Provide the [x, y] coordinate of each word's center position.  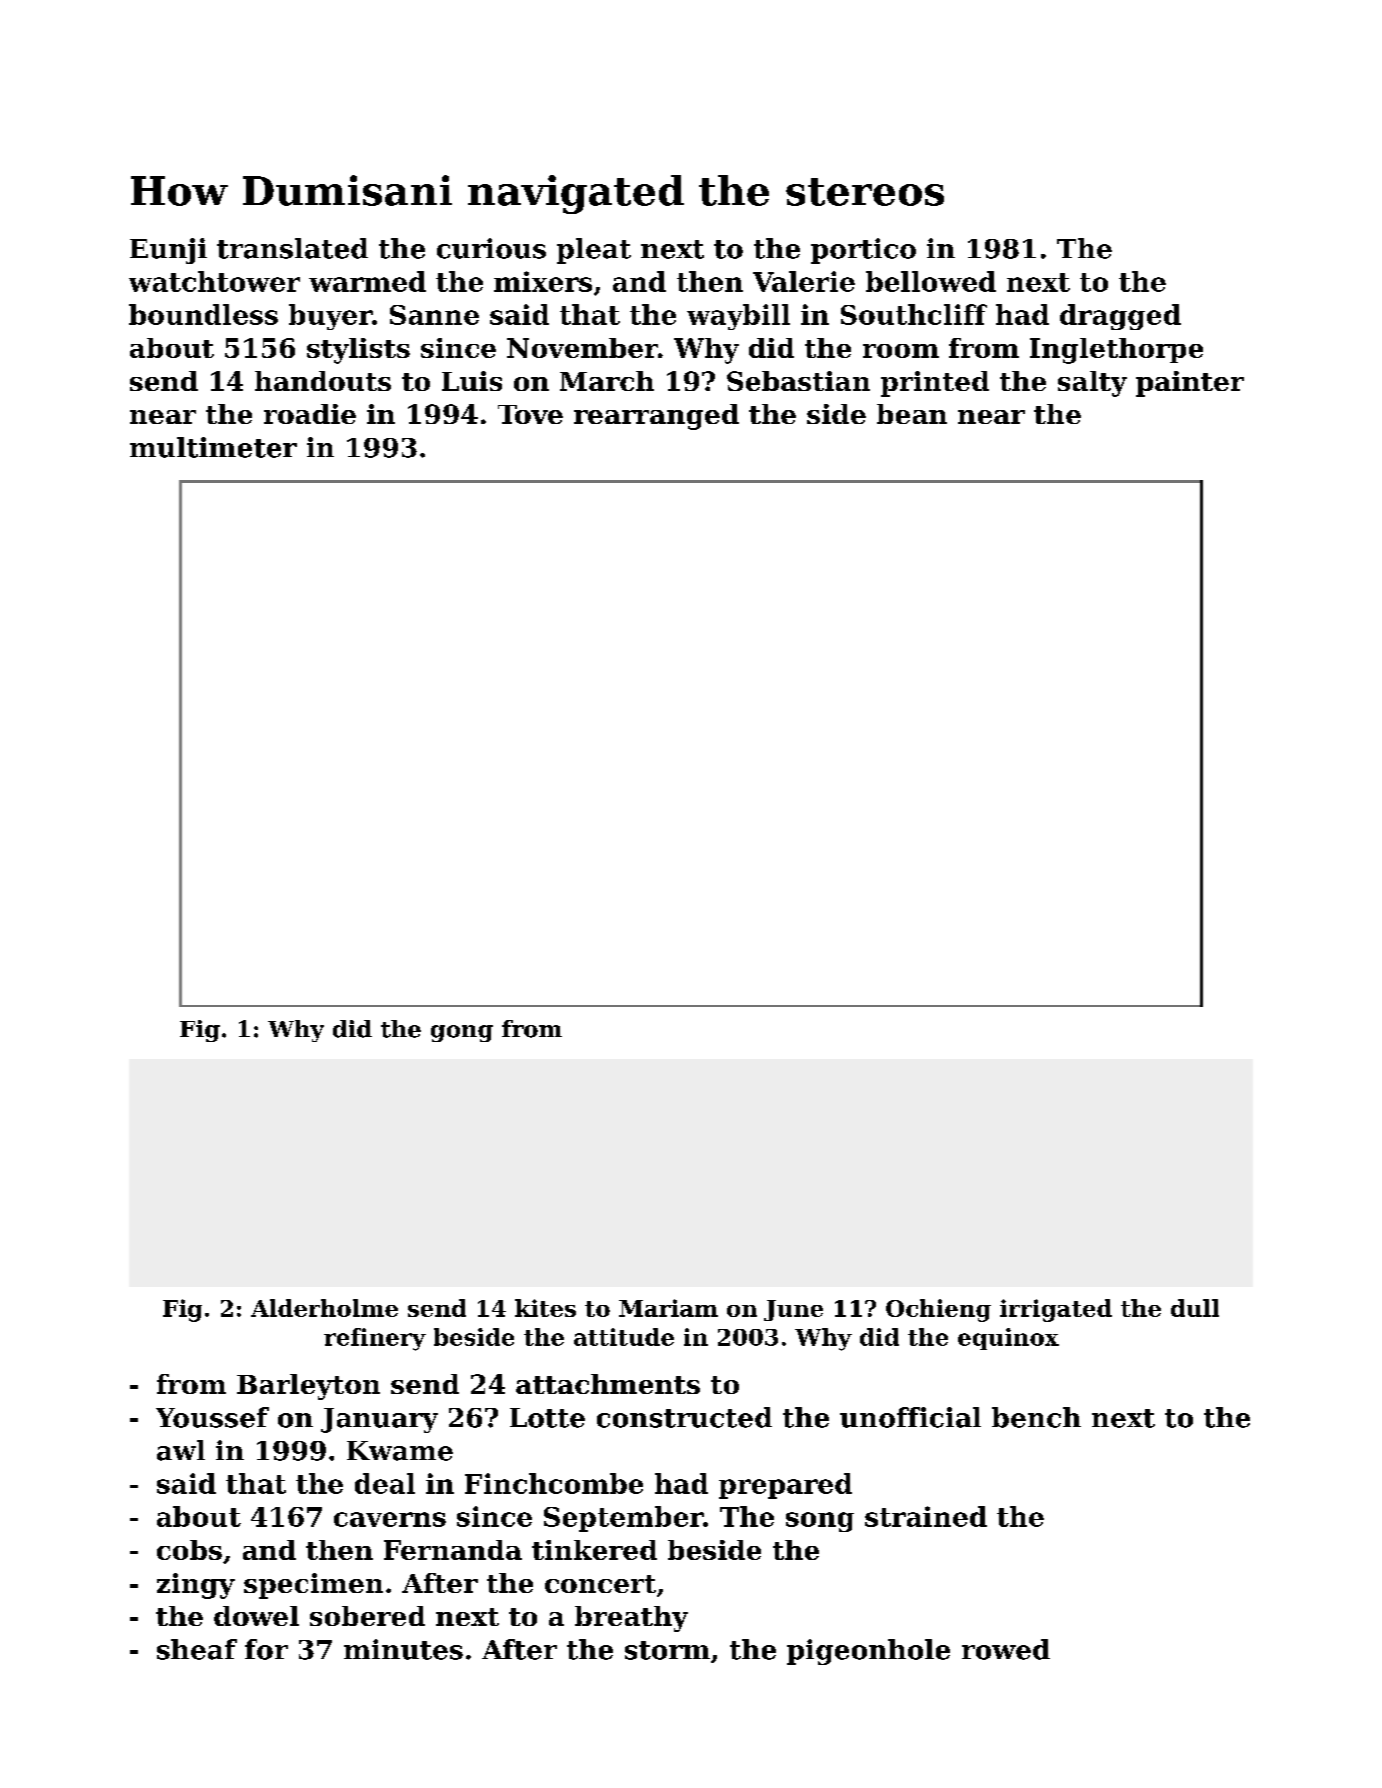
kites [545, 1308]
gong [462, 1033]
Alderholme [324, 1308]
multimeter [213, 447]
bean [912, 414]
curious [491, 248]
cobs [189, 1550]
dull [1195, 1308]
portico [863, 251]
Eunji [168, 251]
